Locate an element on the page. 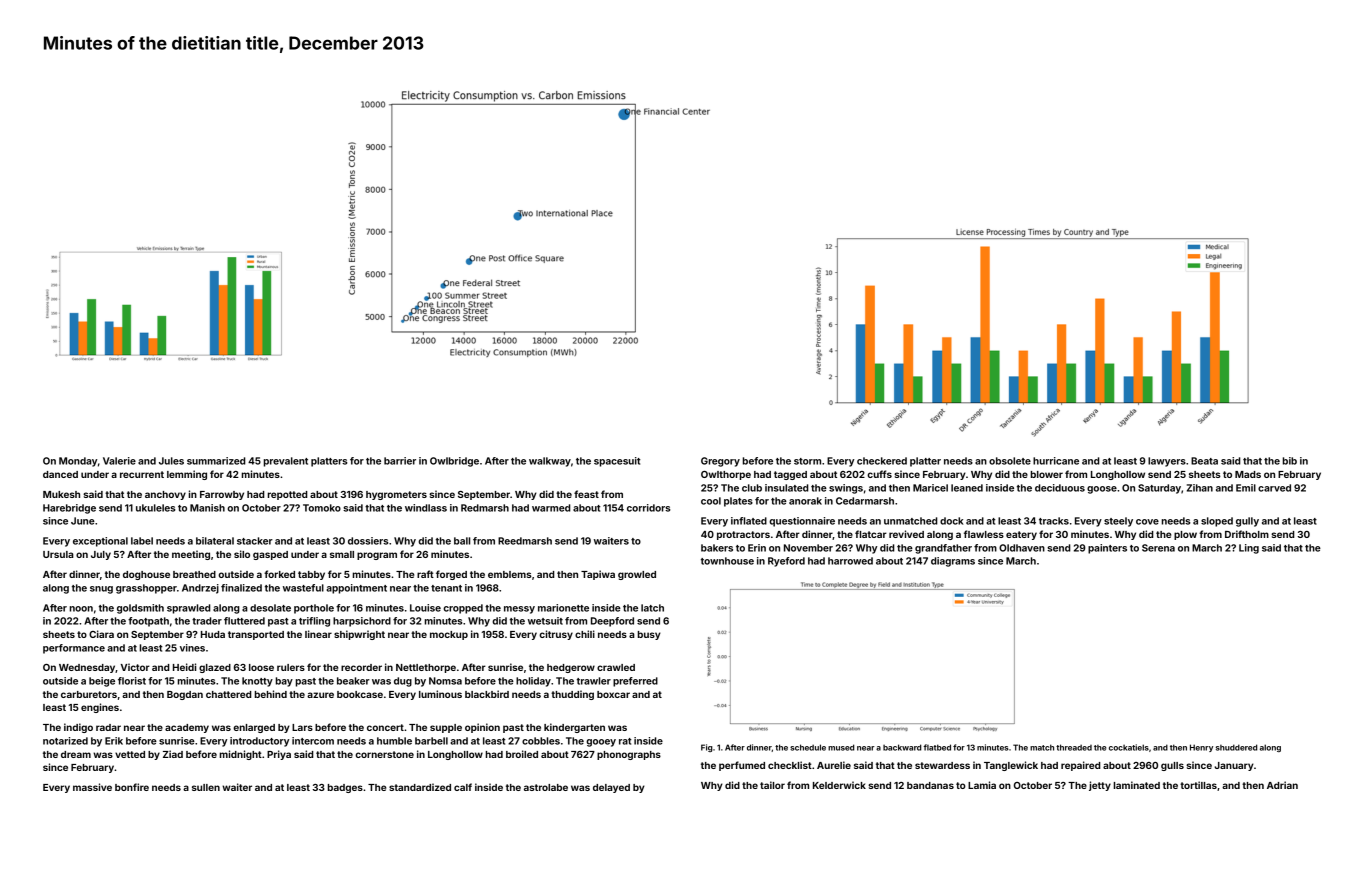 This image has width=1372, height=887. Mukesh is located at coordinates (61, 494).
